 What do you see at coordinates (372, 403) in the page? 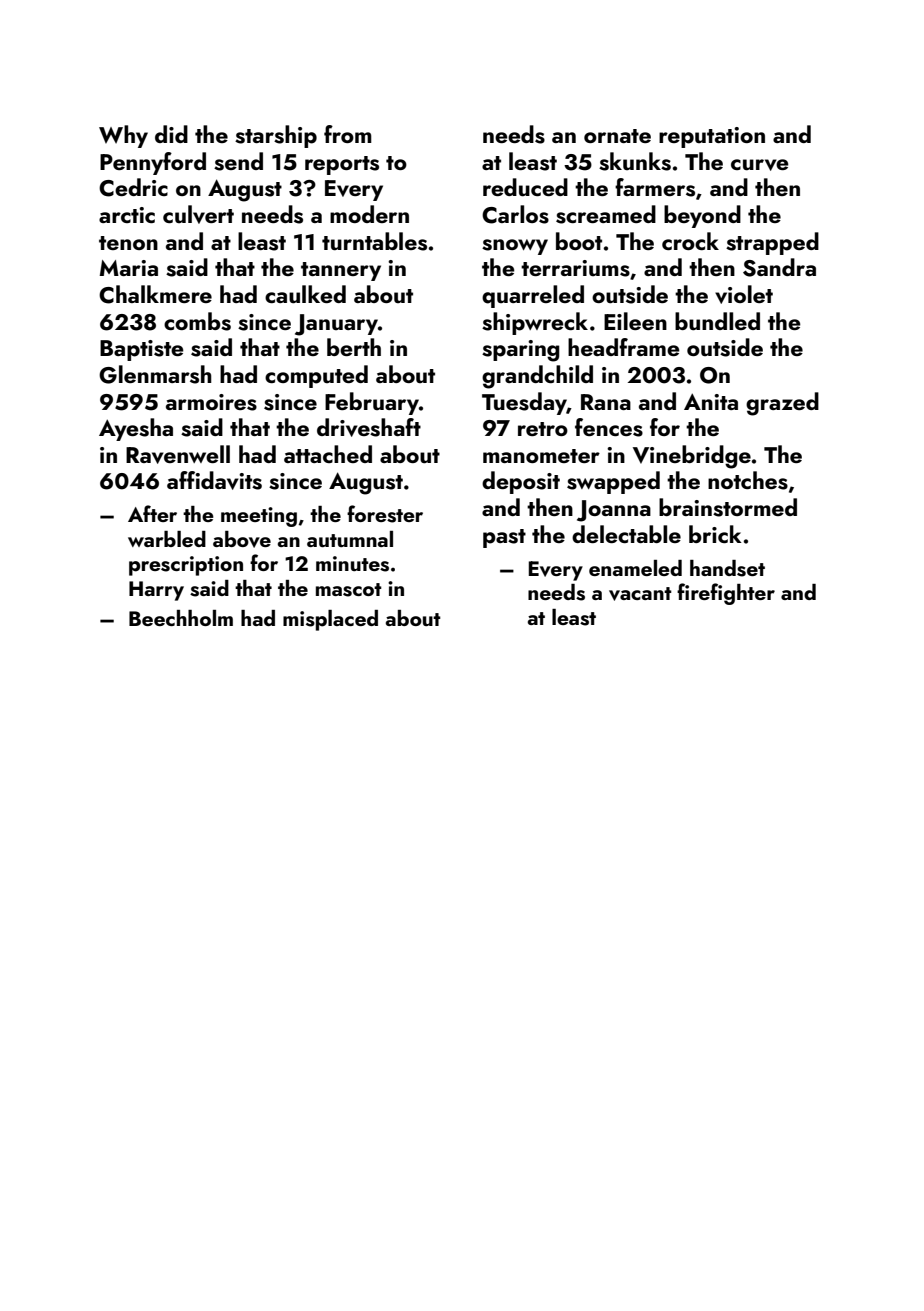
I see `February` at bounding box center [372, 403].
